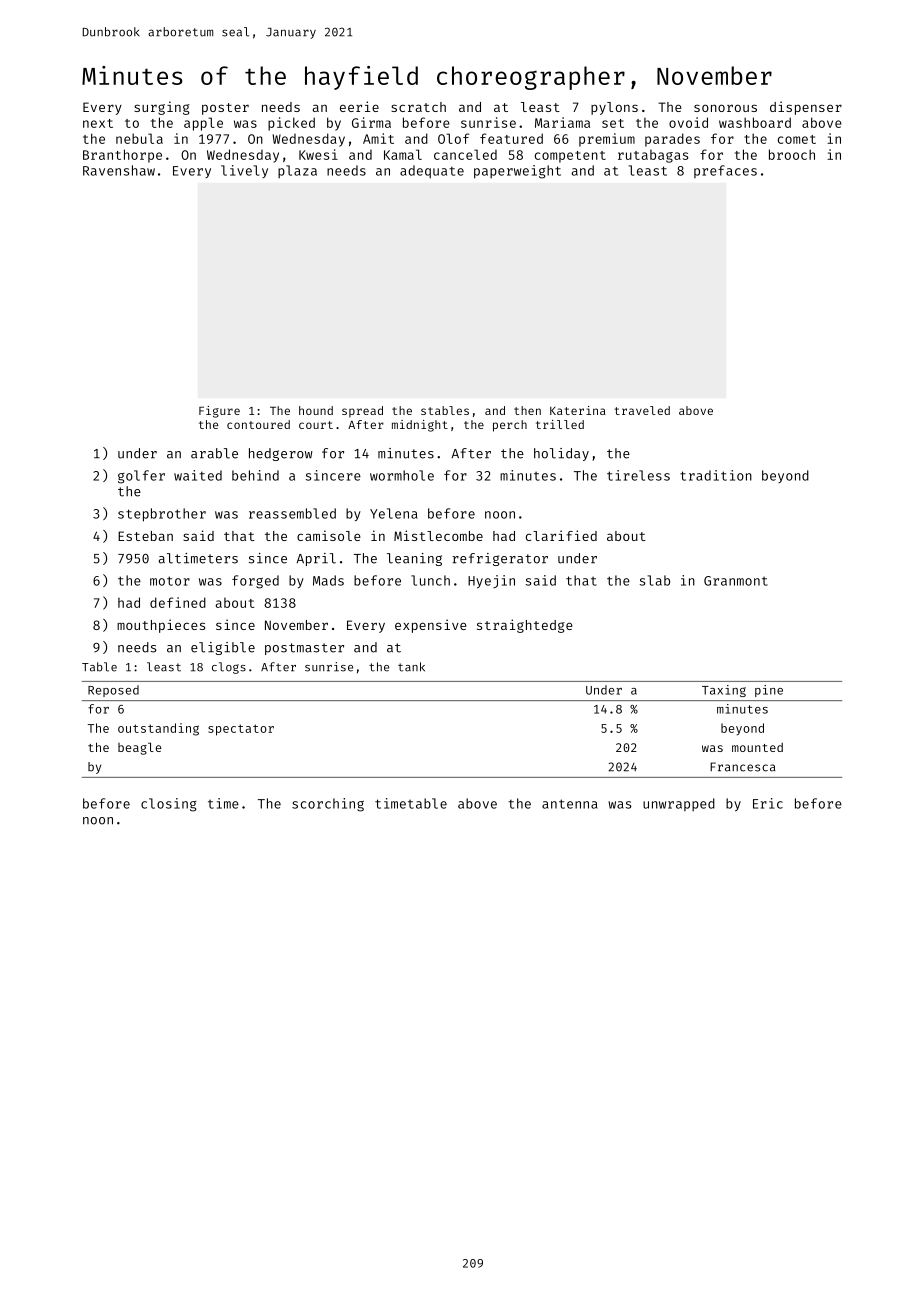  I want to click on poster, so click(225, 109).
